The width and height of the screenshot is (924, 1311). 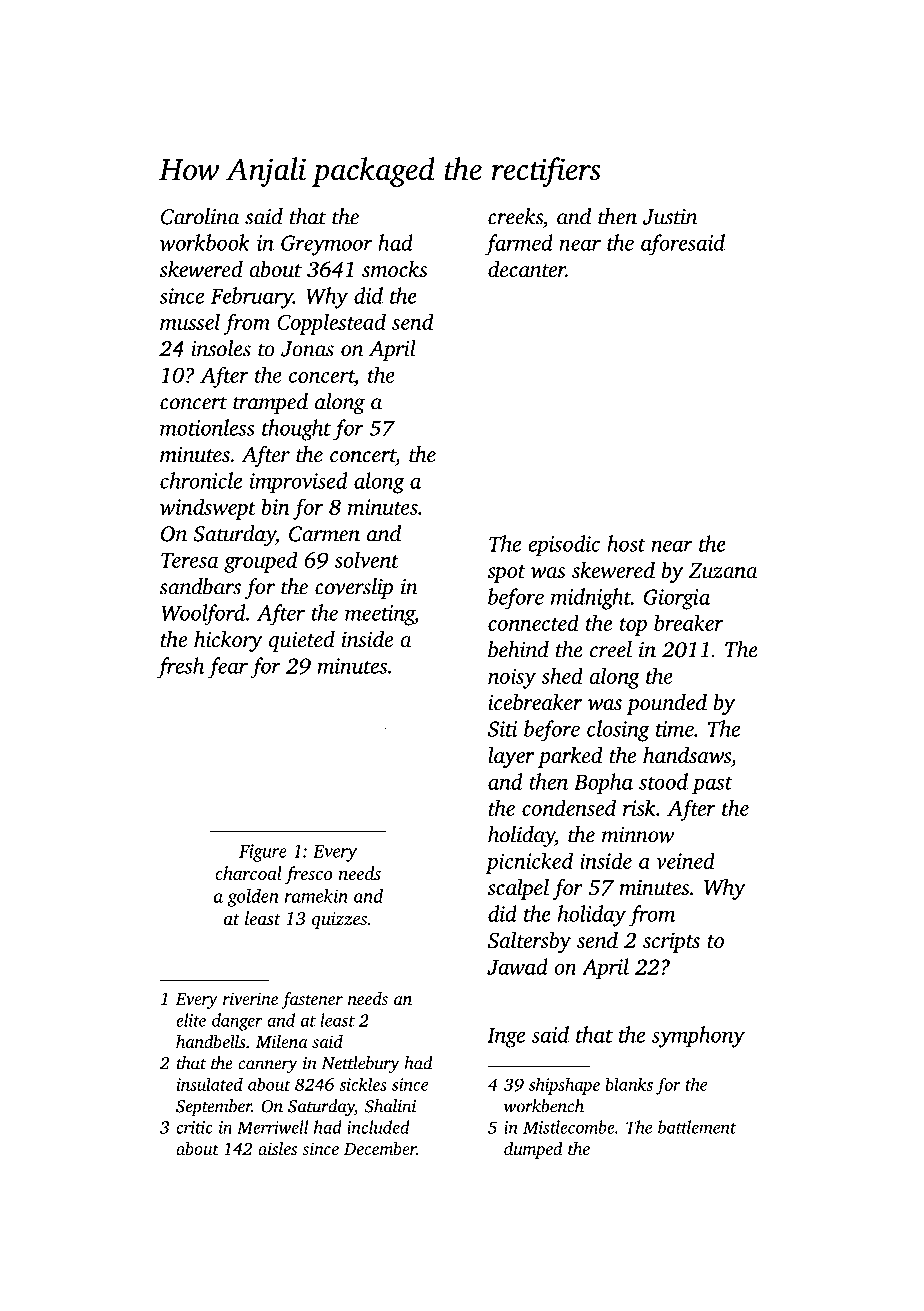 I want to click on December, so click(x=380, y=1148).
